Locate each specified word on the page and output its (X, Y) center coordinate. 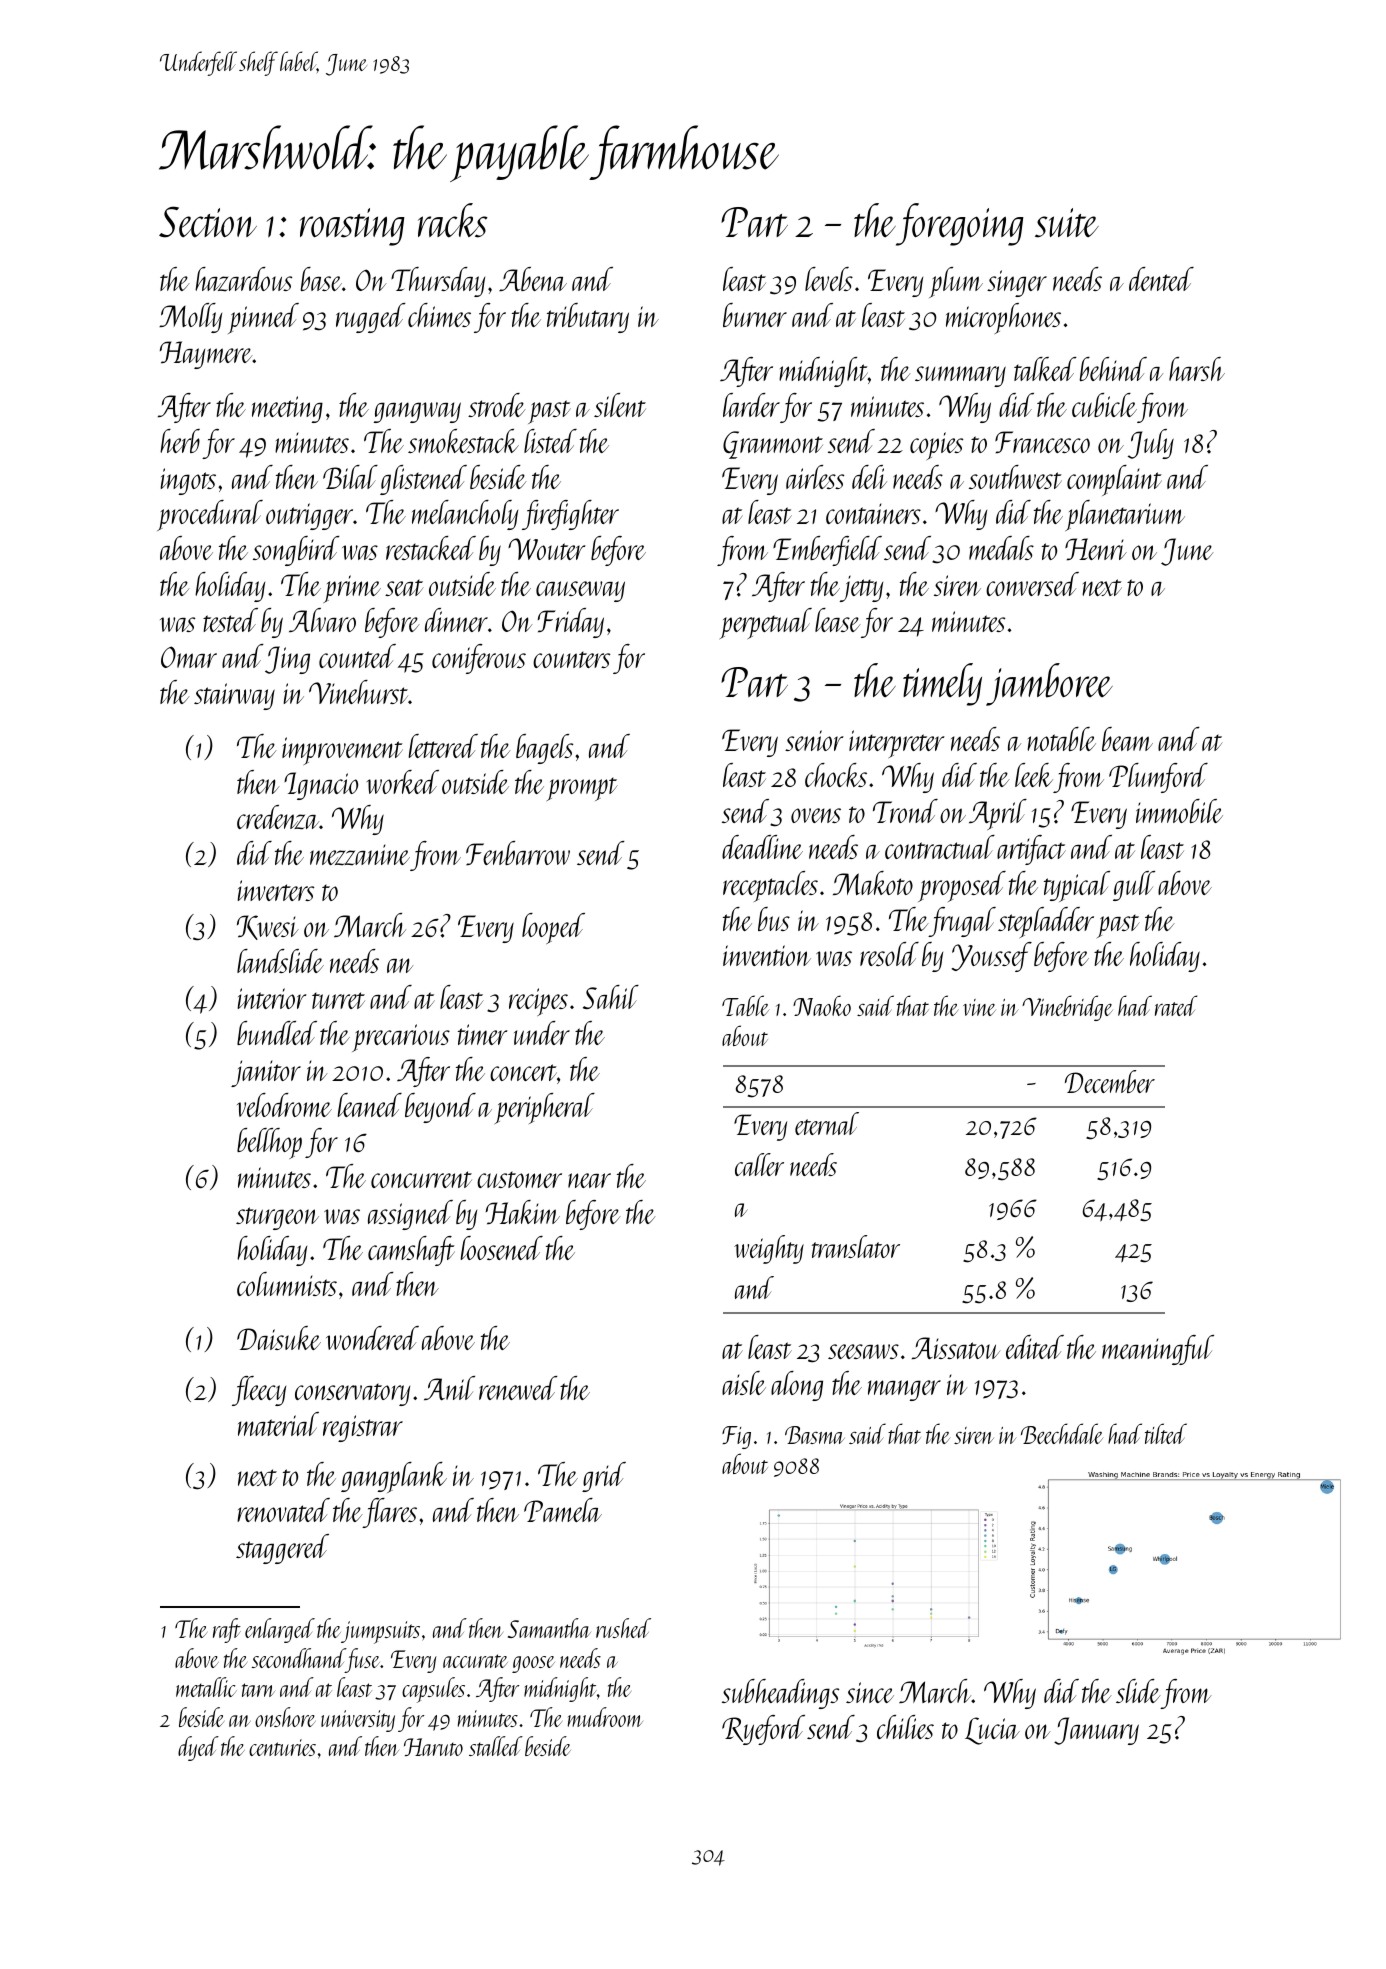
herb (180, 441)
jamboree (1049, 684)
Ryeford (763, 1730)
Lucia (992, 1731)
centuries (282, 1747)
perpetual (766, 623)
